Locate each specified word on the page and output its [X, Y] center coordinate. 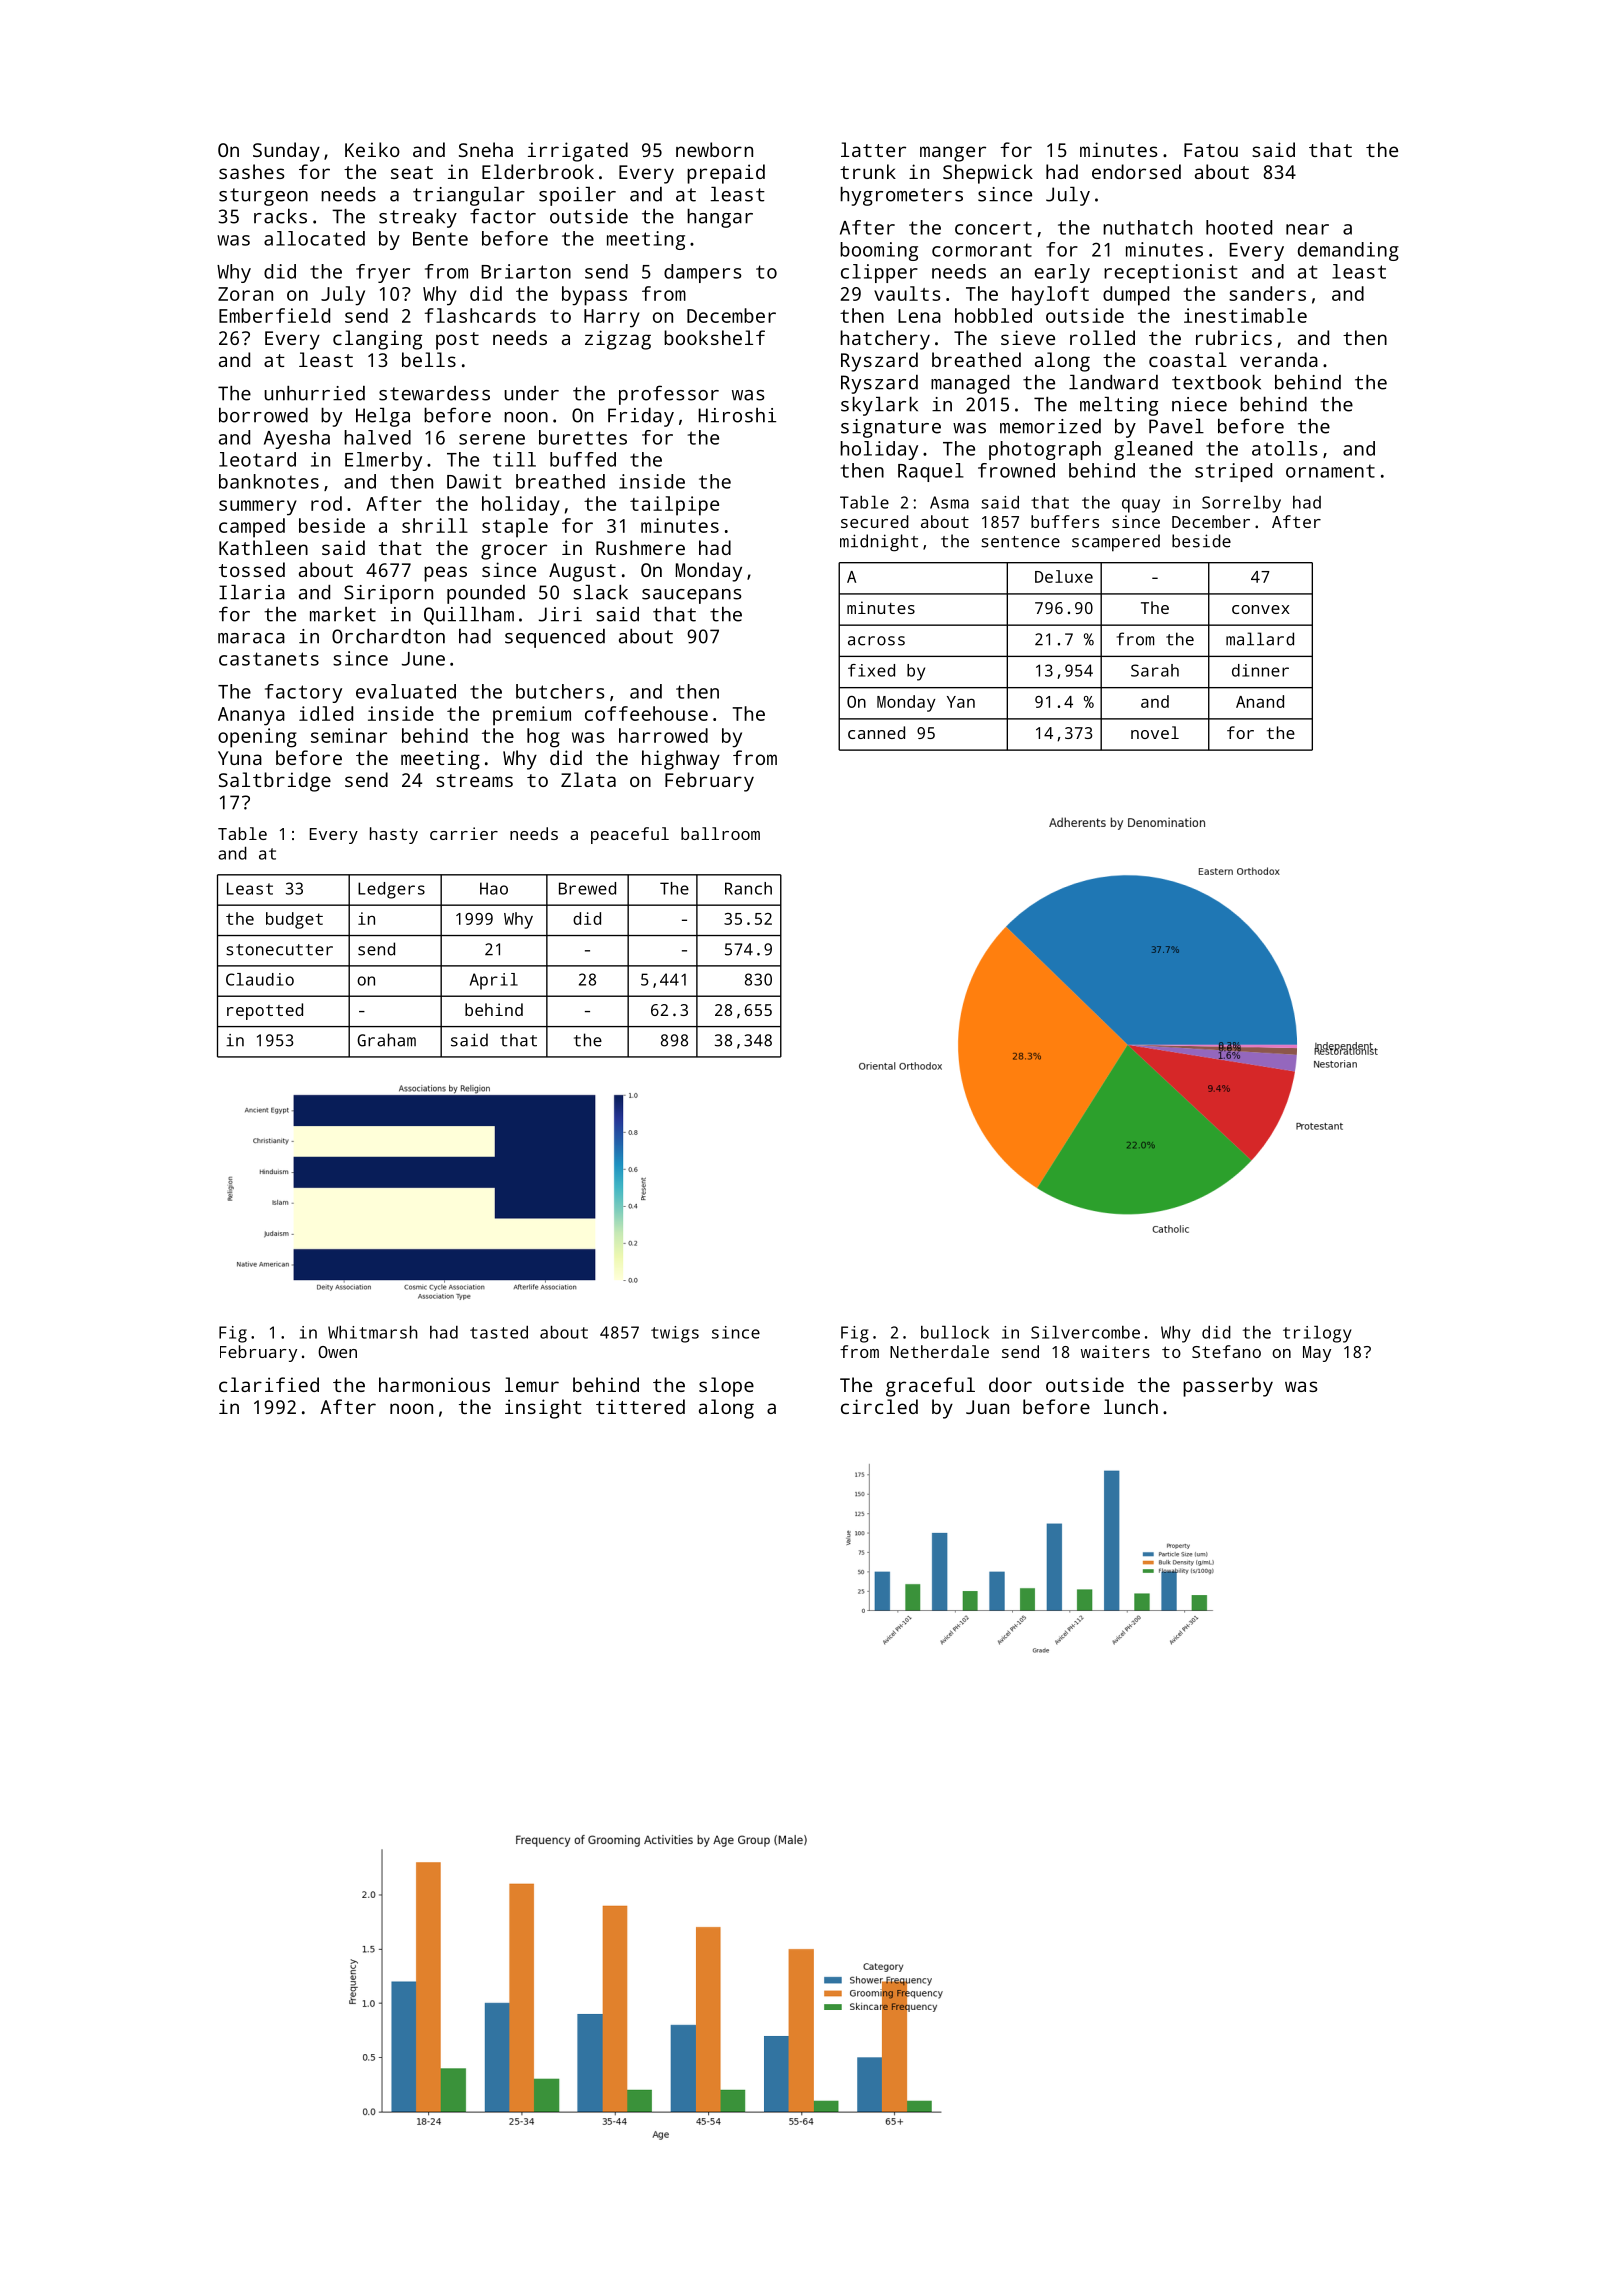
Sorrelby [1241, 504]
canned [876, 732]
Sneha [486, 149]
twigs [675, 1334]
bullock [955, 1332]
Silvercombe [1085, 1332]
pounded [486, 594]
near [1307, 229]
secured [875, 521]
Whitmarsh [373, 1332]
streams [474, 780]
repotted [265, 1011]
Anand [1260, 701]
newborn [714, 149]
